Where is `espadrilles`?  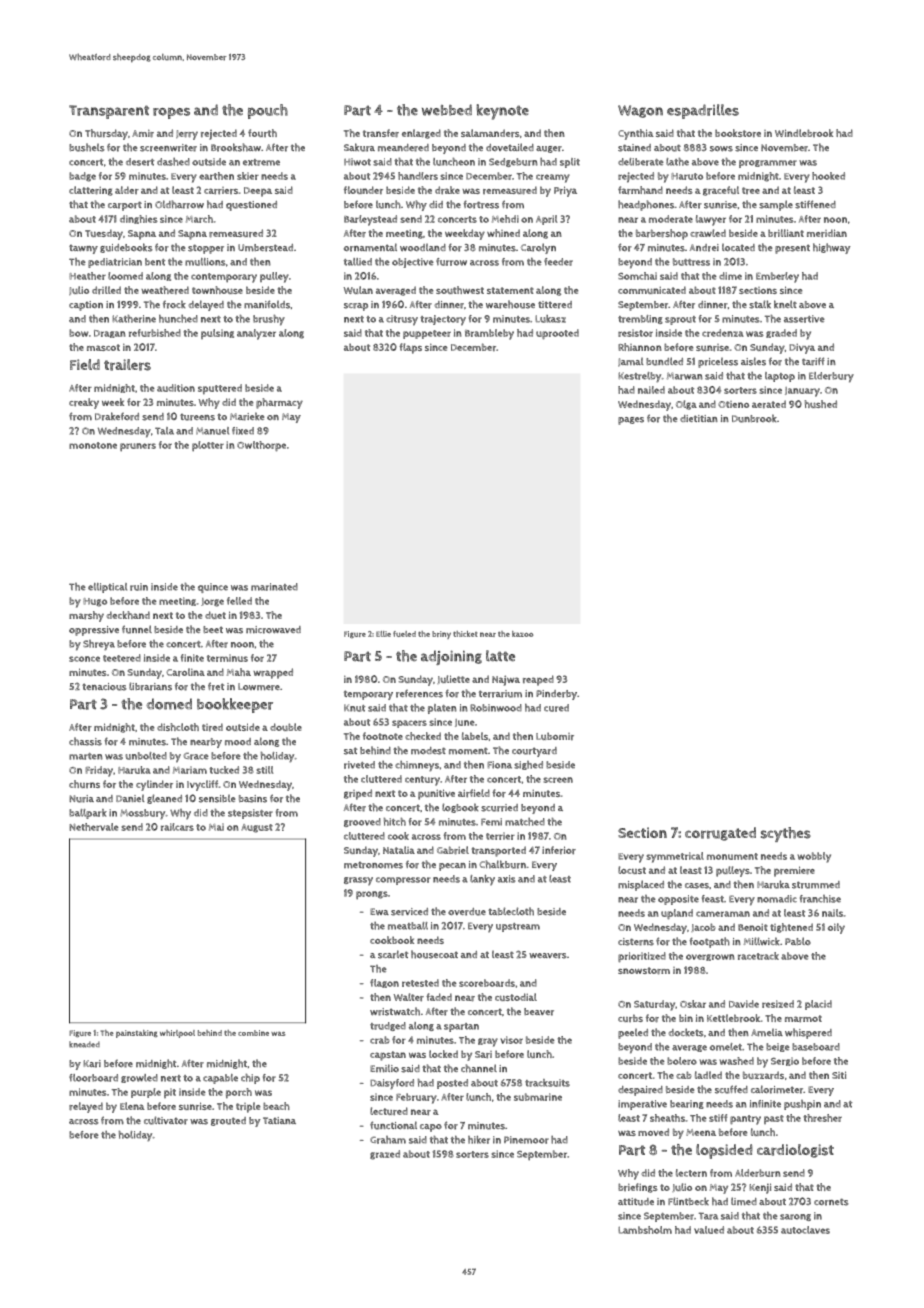 espadrilles is located at coordinates (703, 111).
